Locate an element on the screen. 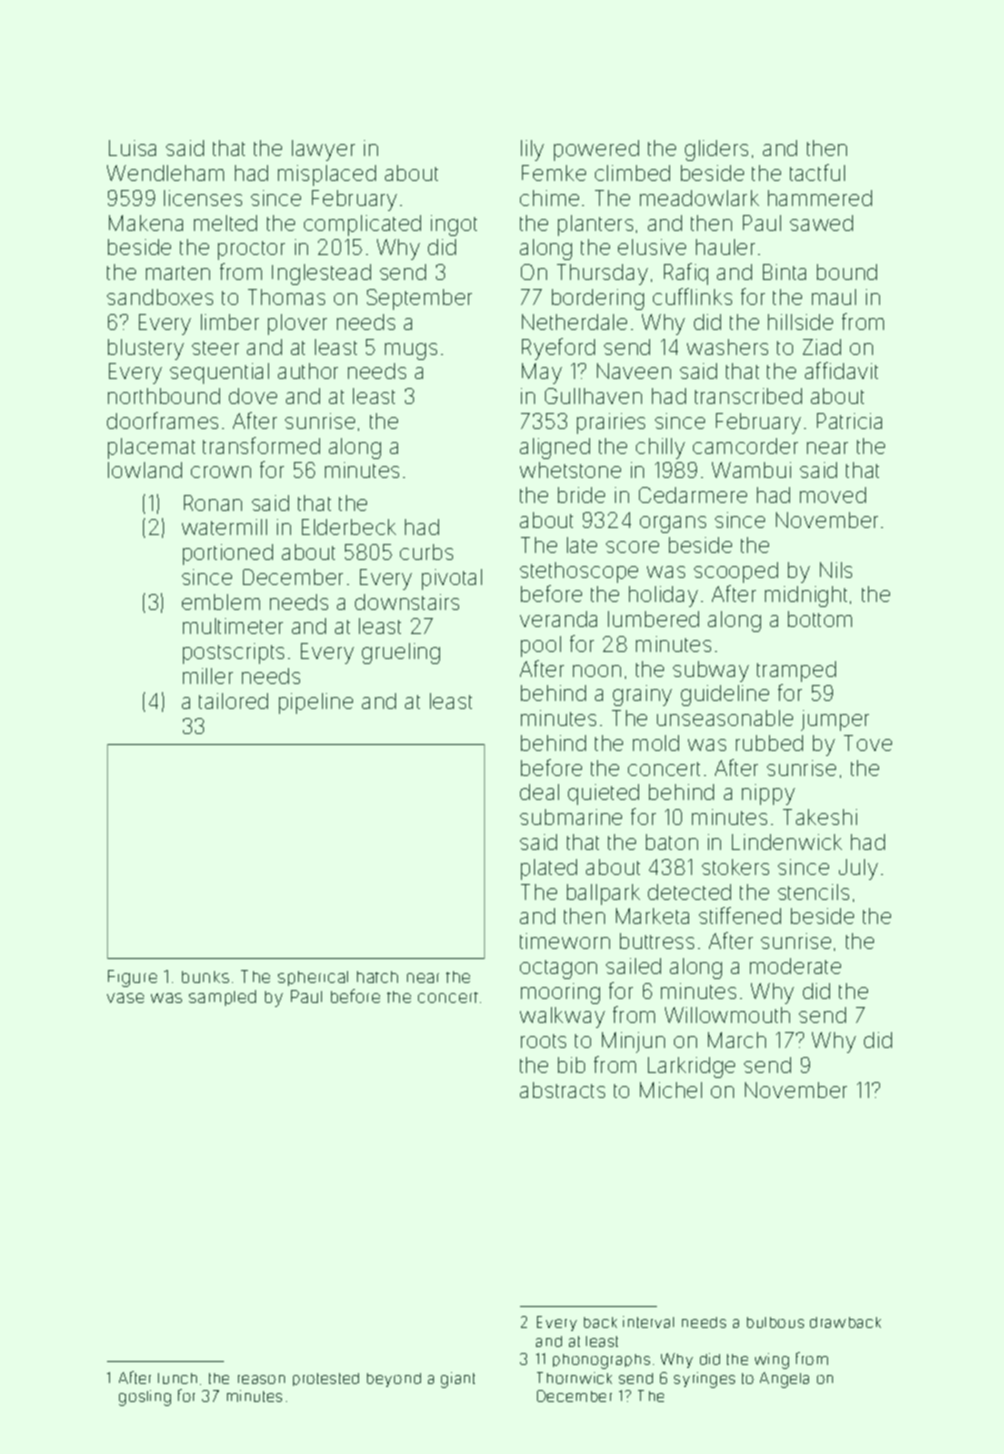 The image size is (1004, 1454). tactful is located at coordinates (817, 172).
